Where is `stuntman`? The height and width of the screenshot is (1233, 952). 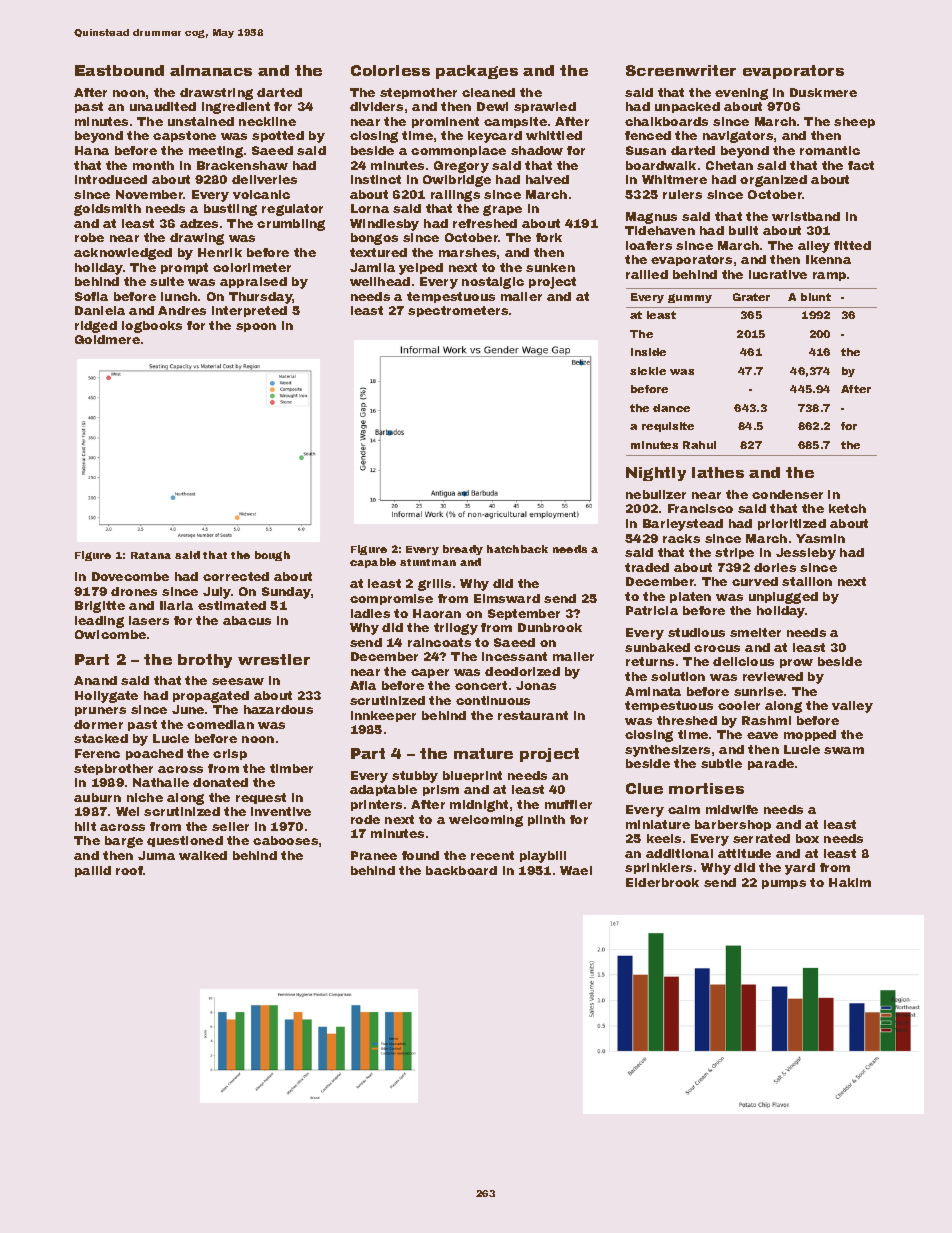 stuntman is located at coordinates (428, 562).
